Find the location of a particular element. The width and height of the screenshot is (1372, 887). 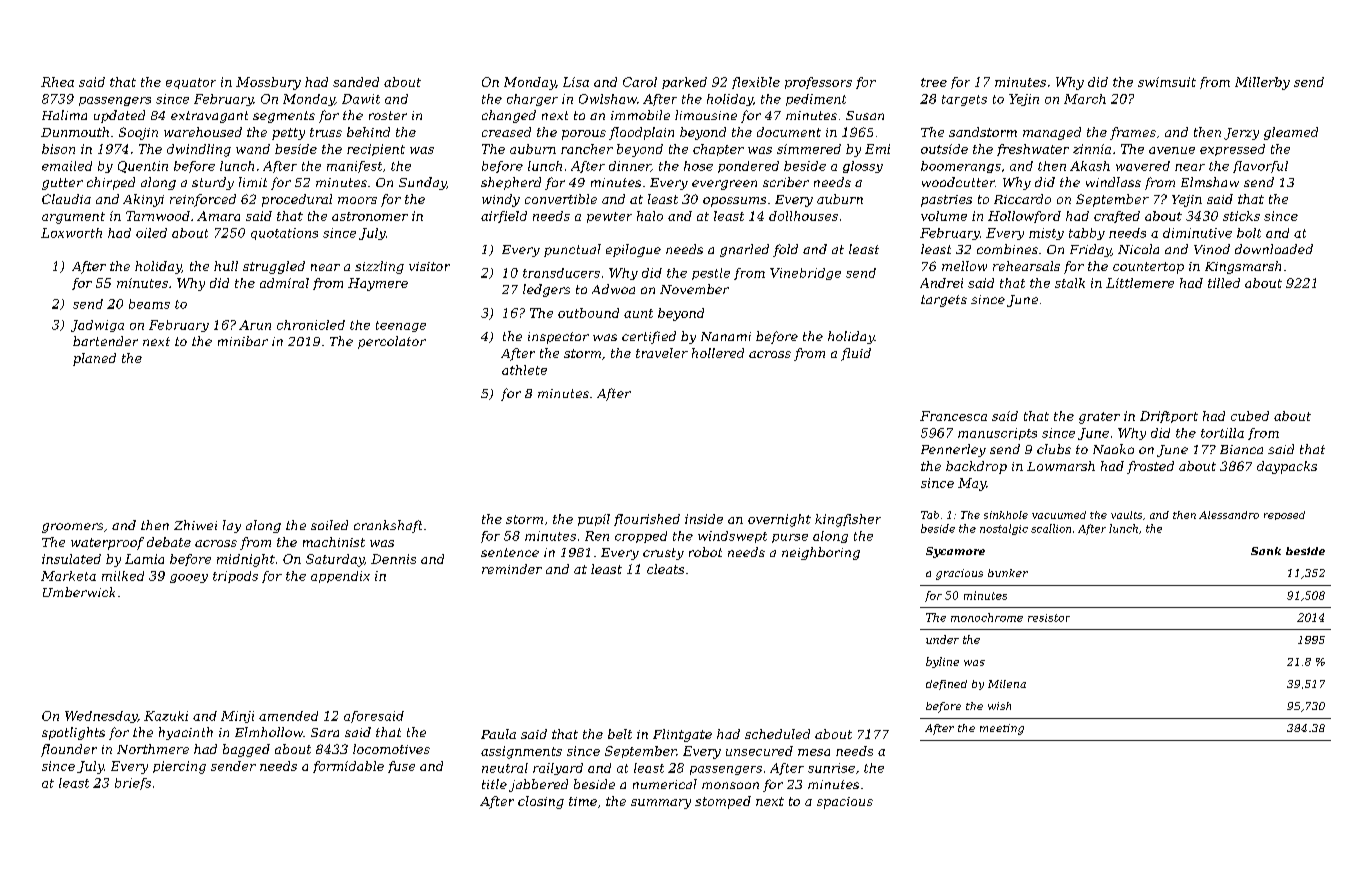

Milena is located at coordinates (1007, 684).
